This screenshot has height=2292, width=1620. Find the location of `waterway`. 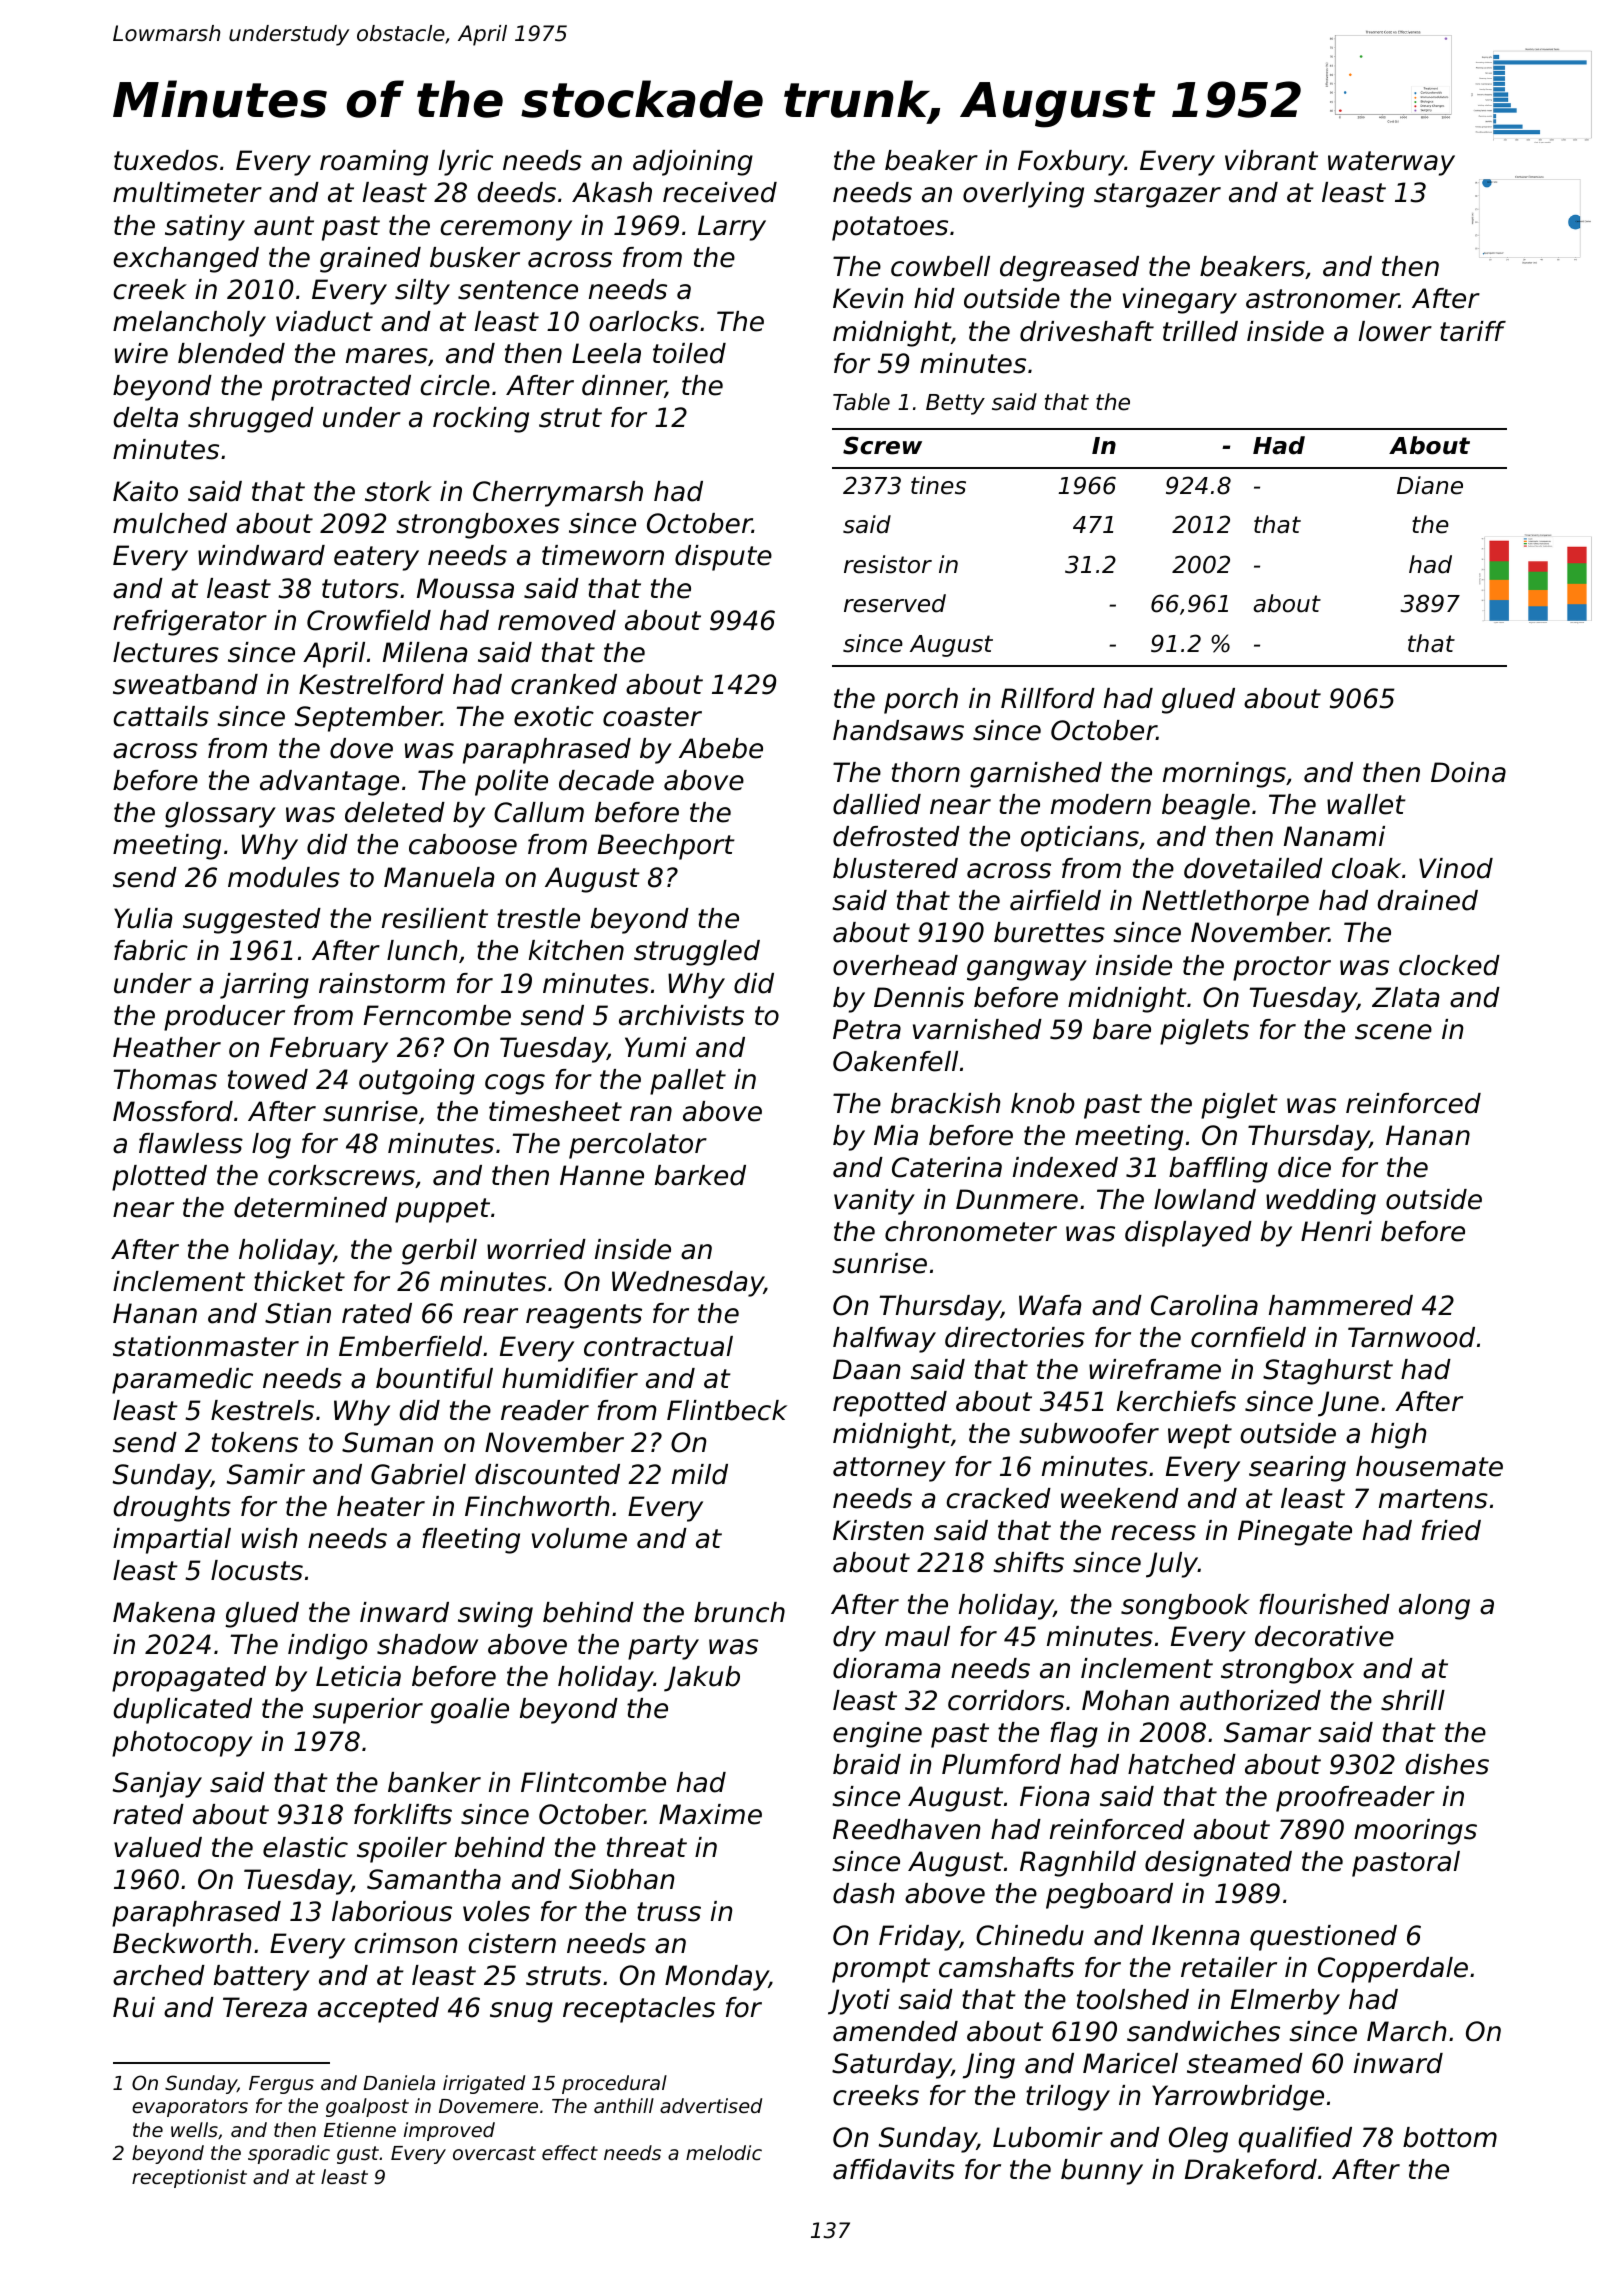

waterway is located at coordinates (1391, 163).
